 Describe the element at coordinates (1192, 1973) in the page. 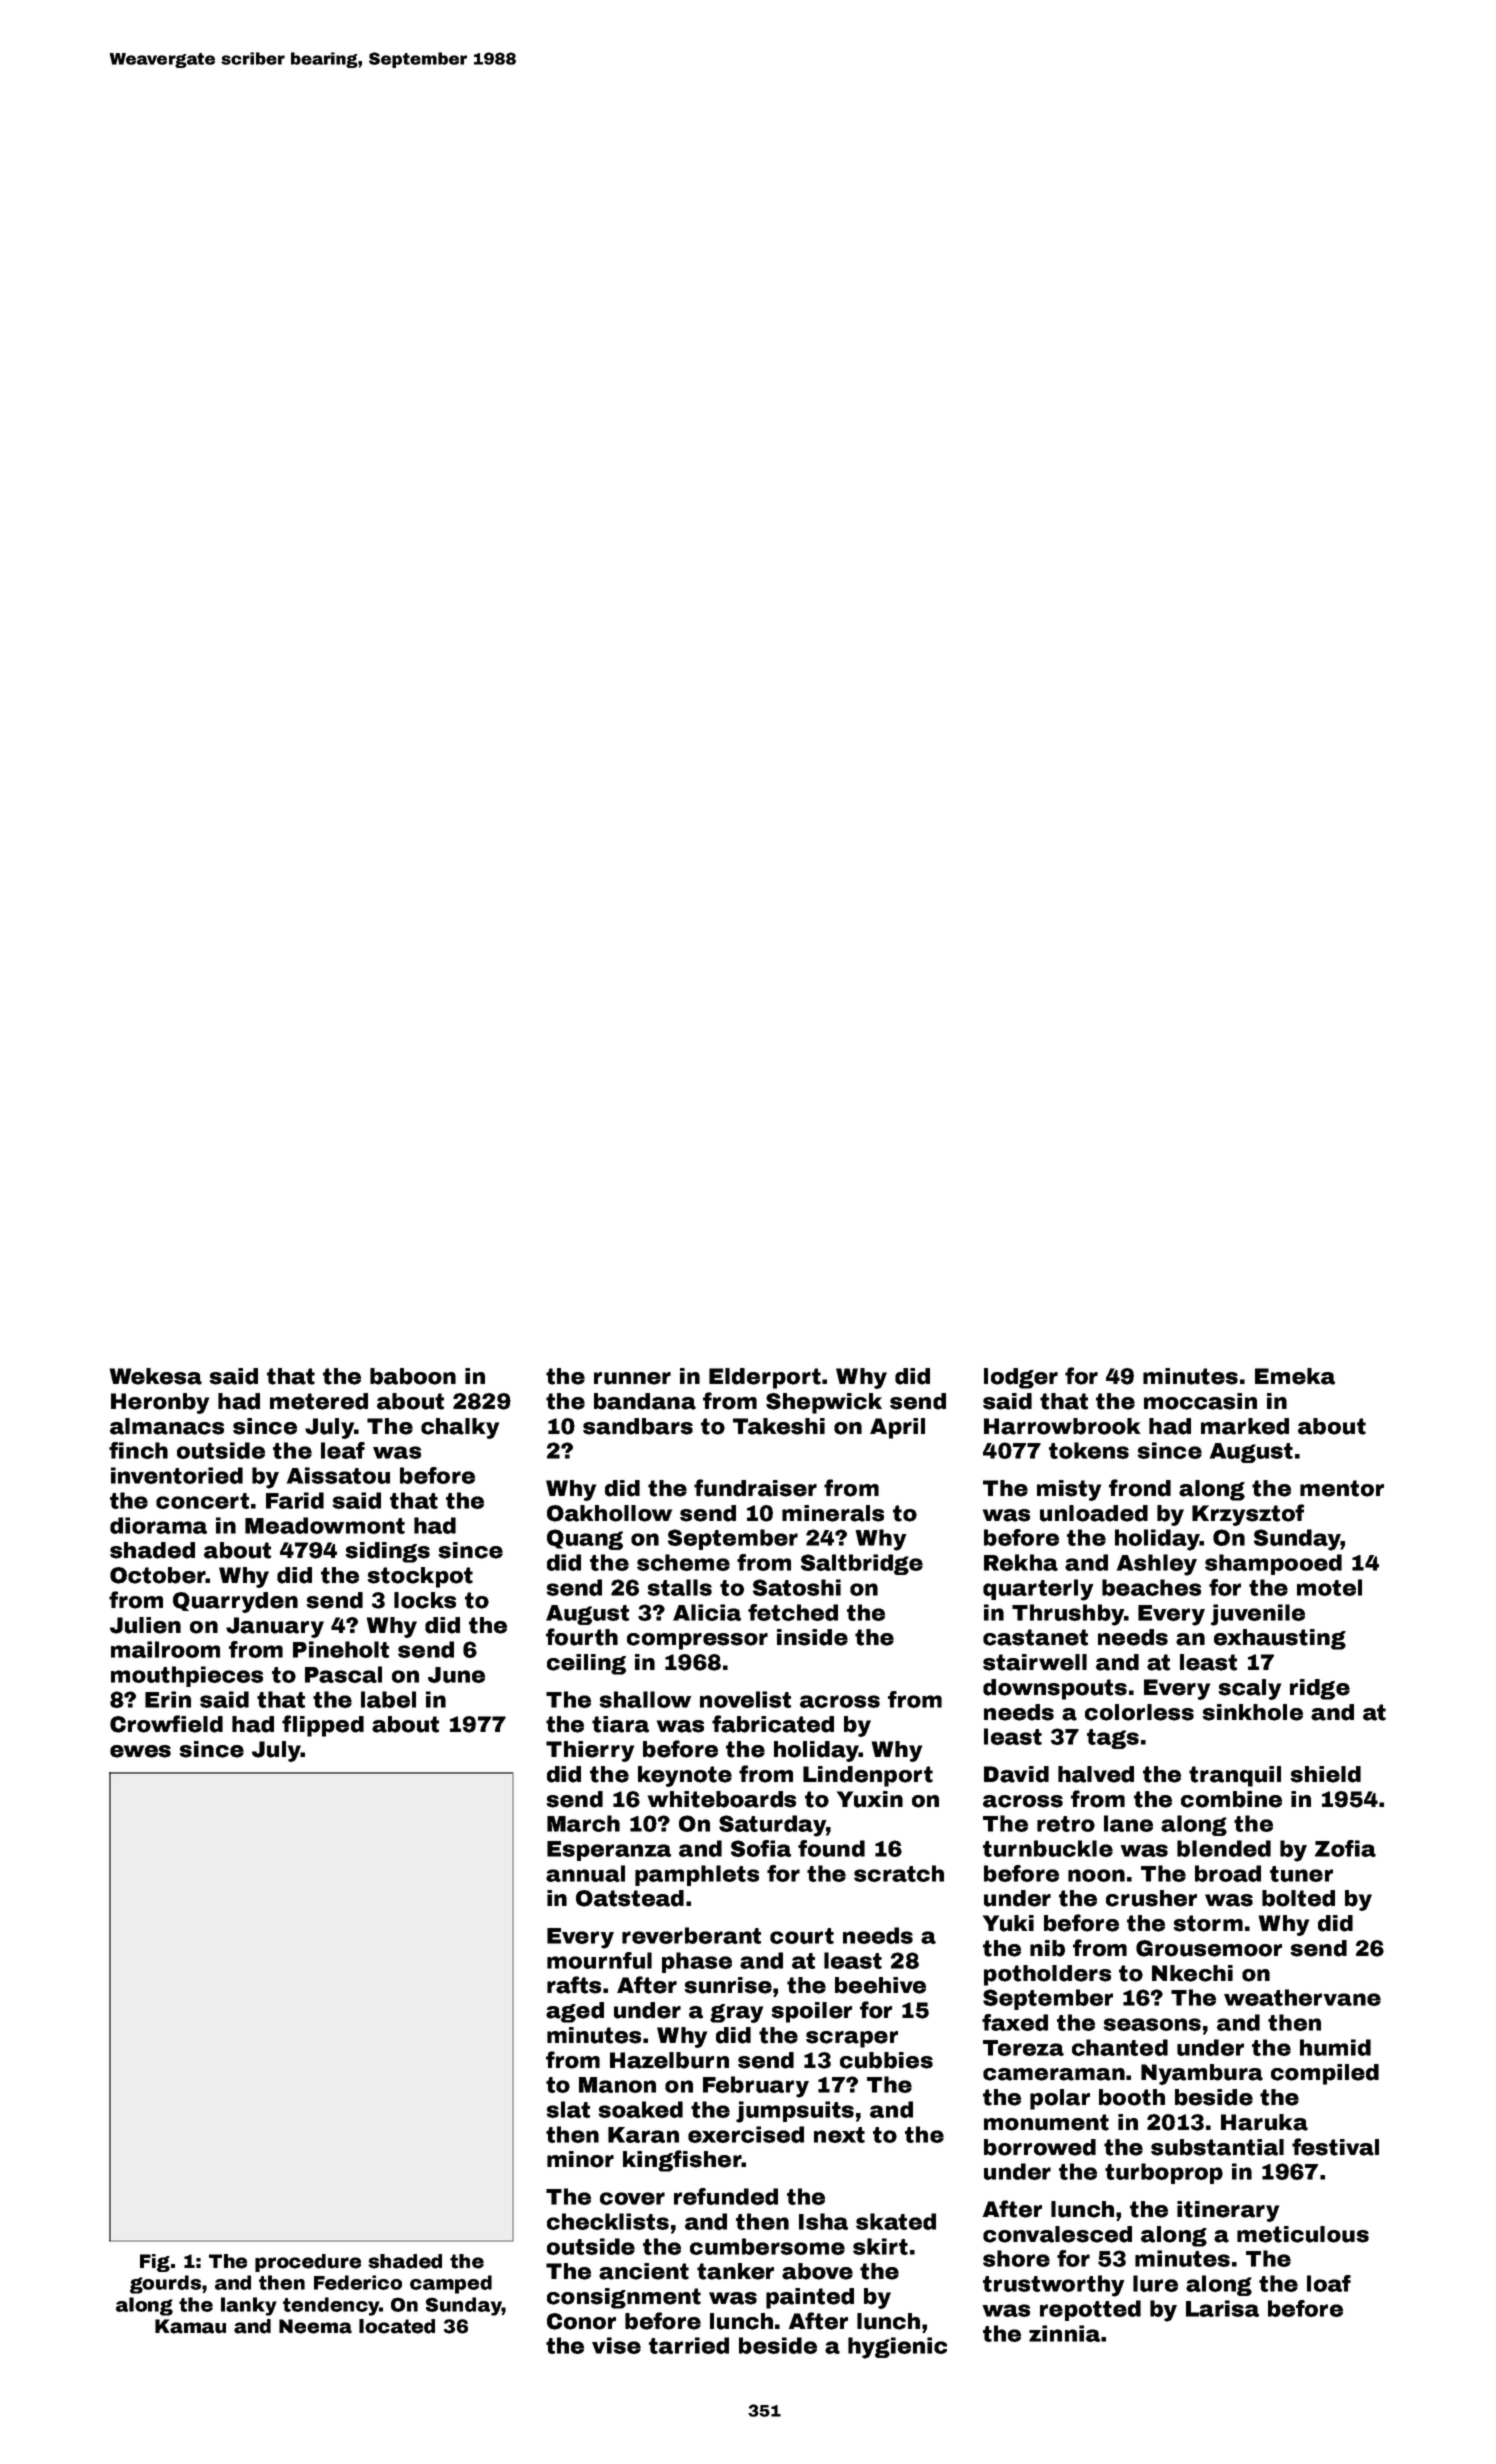

I see `Nkechi` at that location.
